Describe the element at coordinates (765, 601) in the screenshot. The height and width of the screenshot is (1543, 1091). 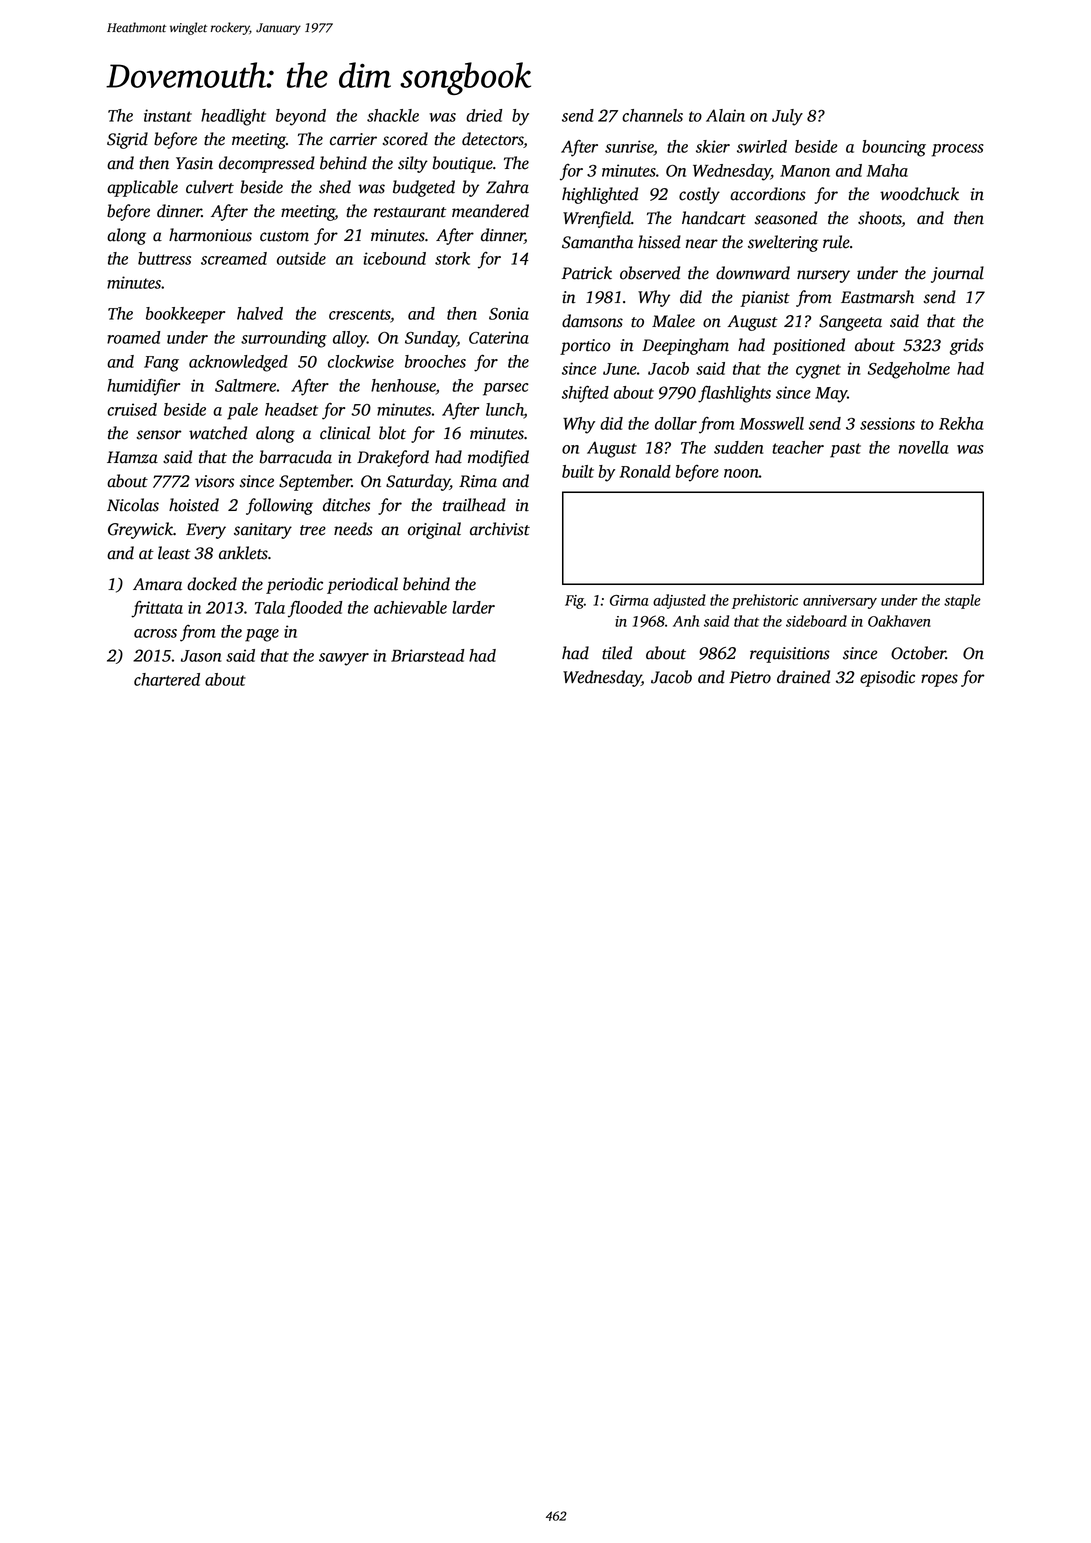
I see `prehistoric` at that location.
